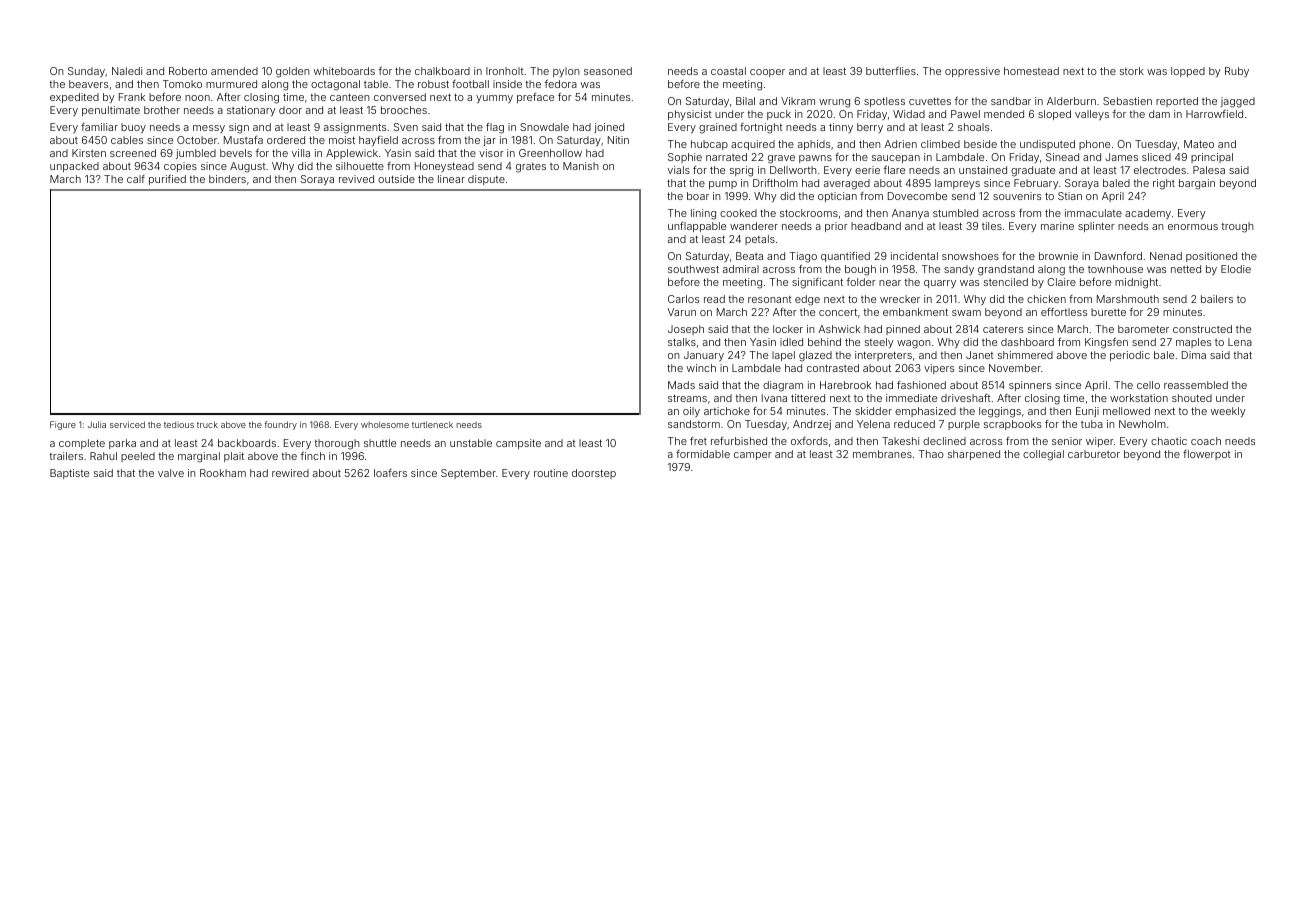 The height and width of the screenshot is (924, 1308). What do you see at coordinates (841, 128) in the screenshot?
I see `tinny` at bounding box center [841, 128].
